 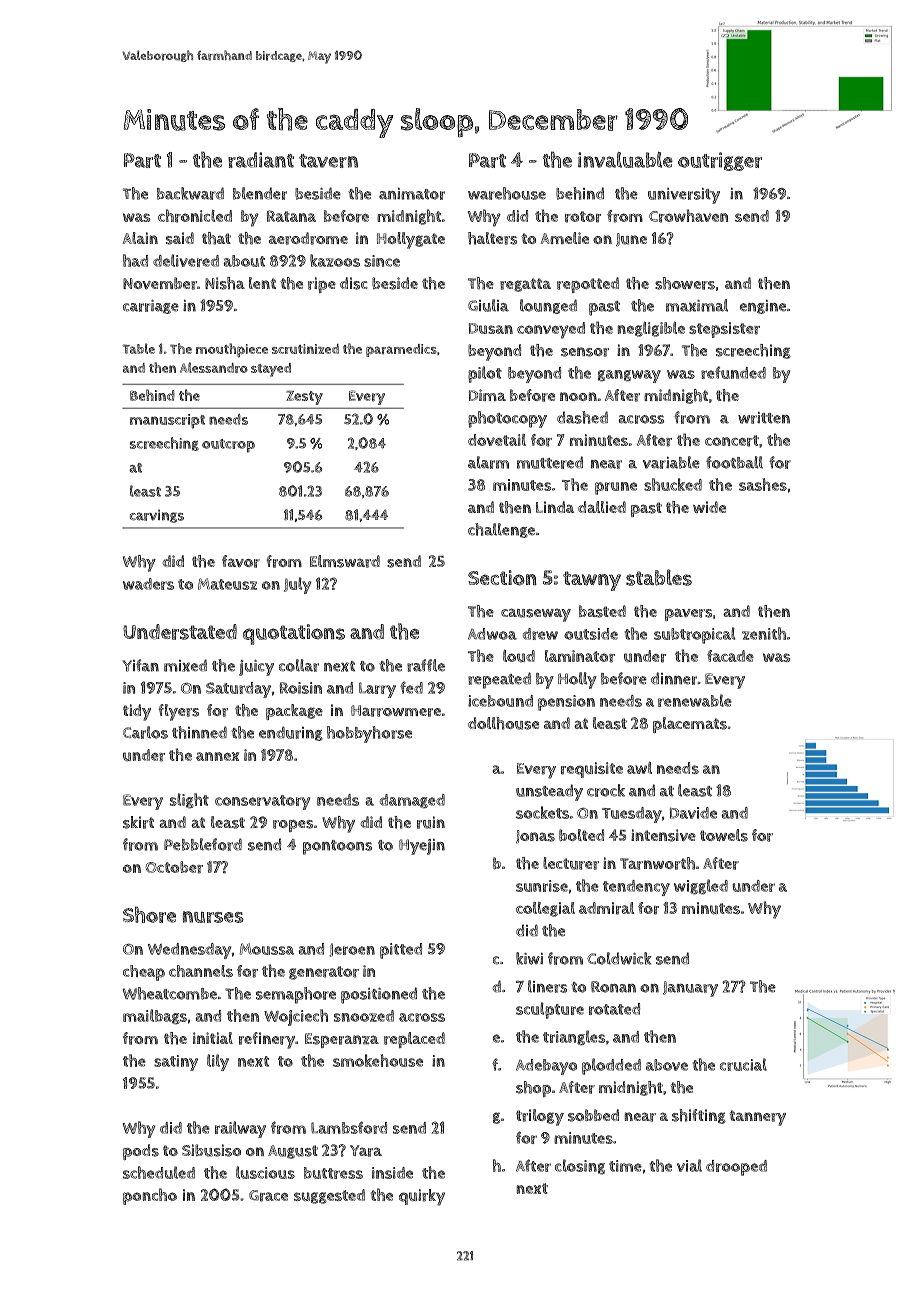 What do you see at coordinates (260, 193) in the image?
I see `blender` at bounding box center [260, 193].
